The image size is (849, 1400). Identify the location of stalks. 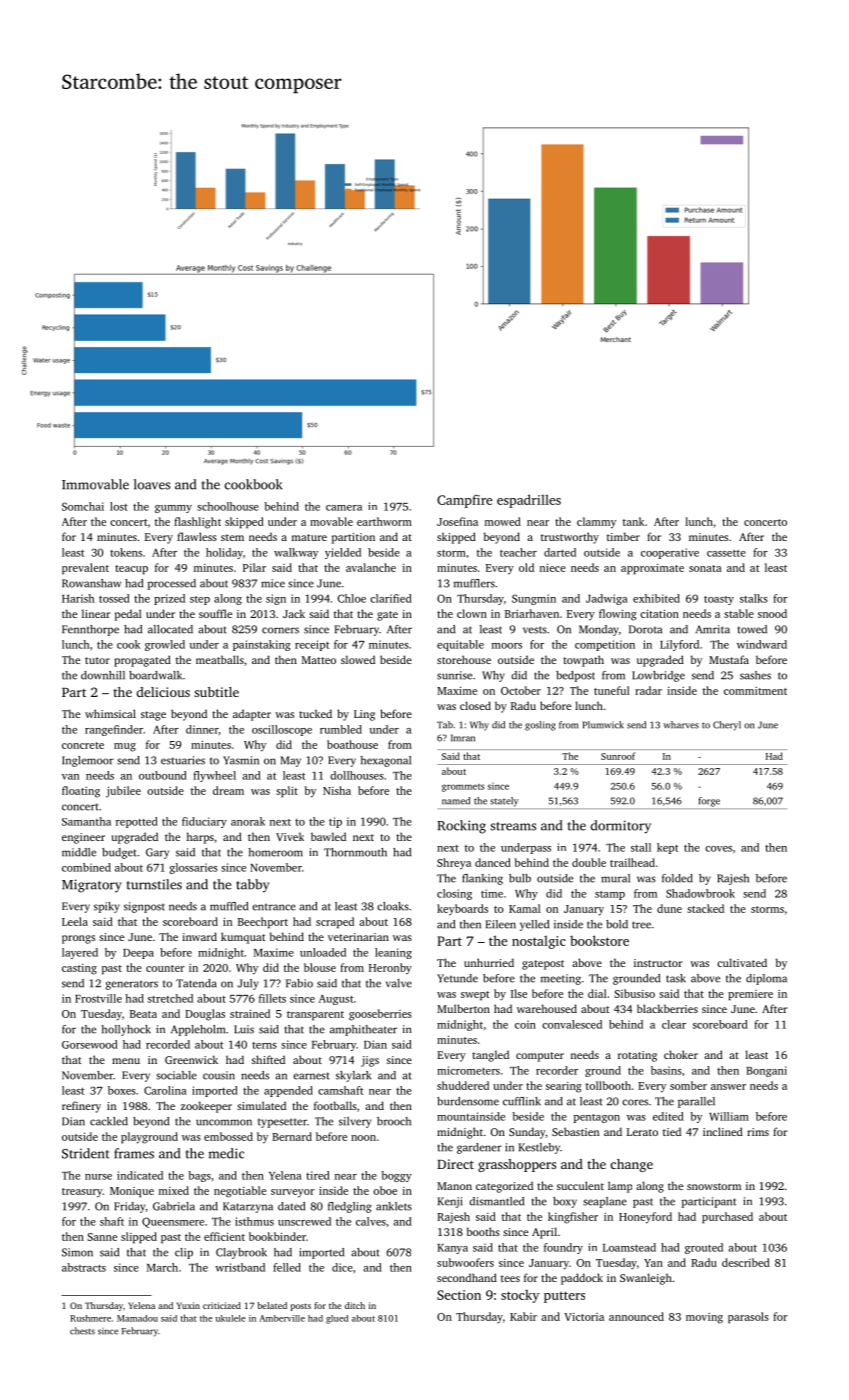
(754, 598).
